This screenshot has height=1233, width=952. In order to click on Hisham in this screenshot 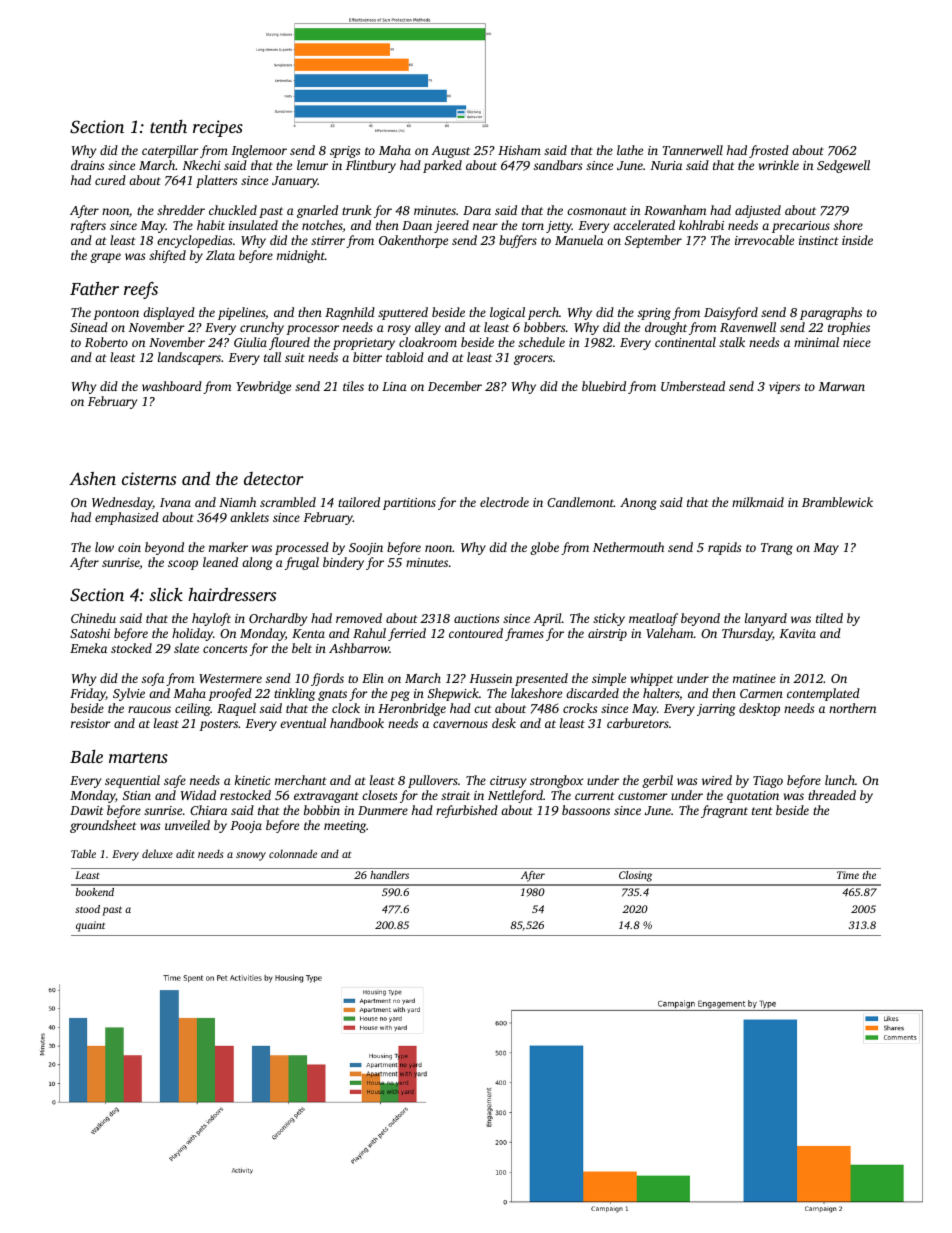, I will do `click(519, 150)`.
